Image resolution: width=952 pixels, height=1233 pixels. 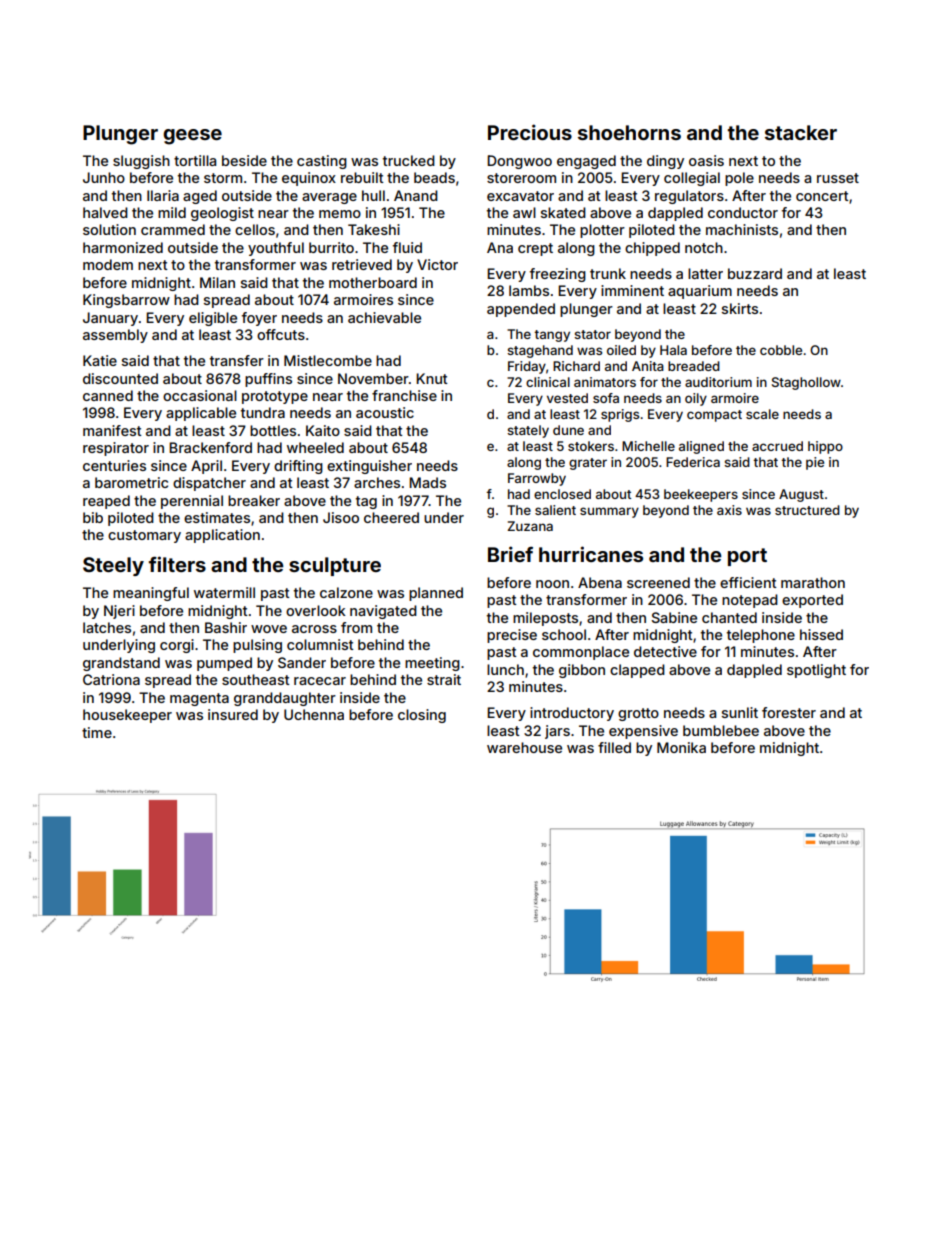 What do you see at coordinates (801, 132) in the document?
I see `stacker` at bounding box center [801, 132].
